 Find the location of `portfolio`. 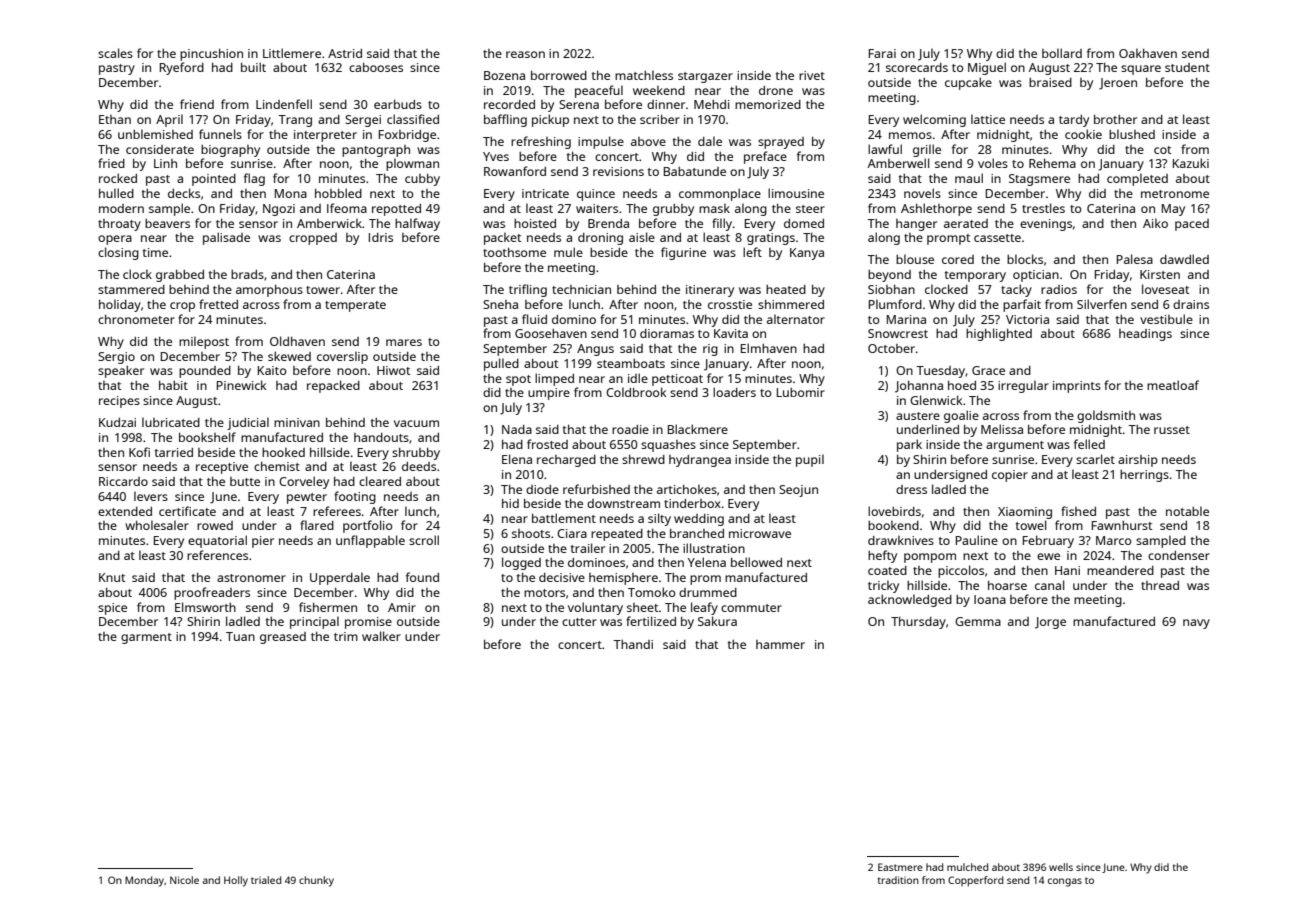

portfolio is located at coordinates (368, 526).
